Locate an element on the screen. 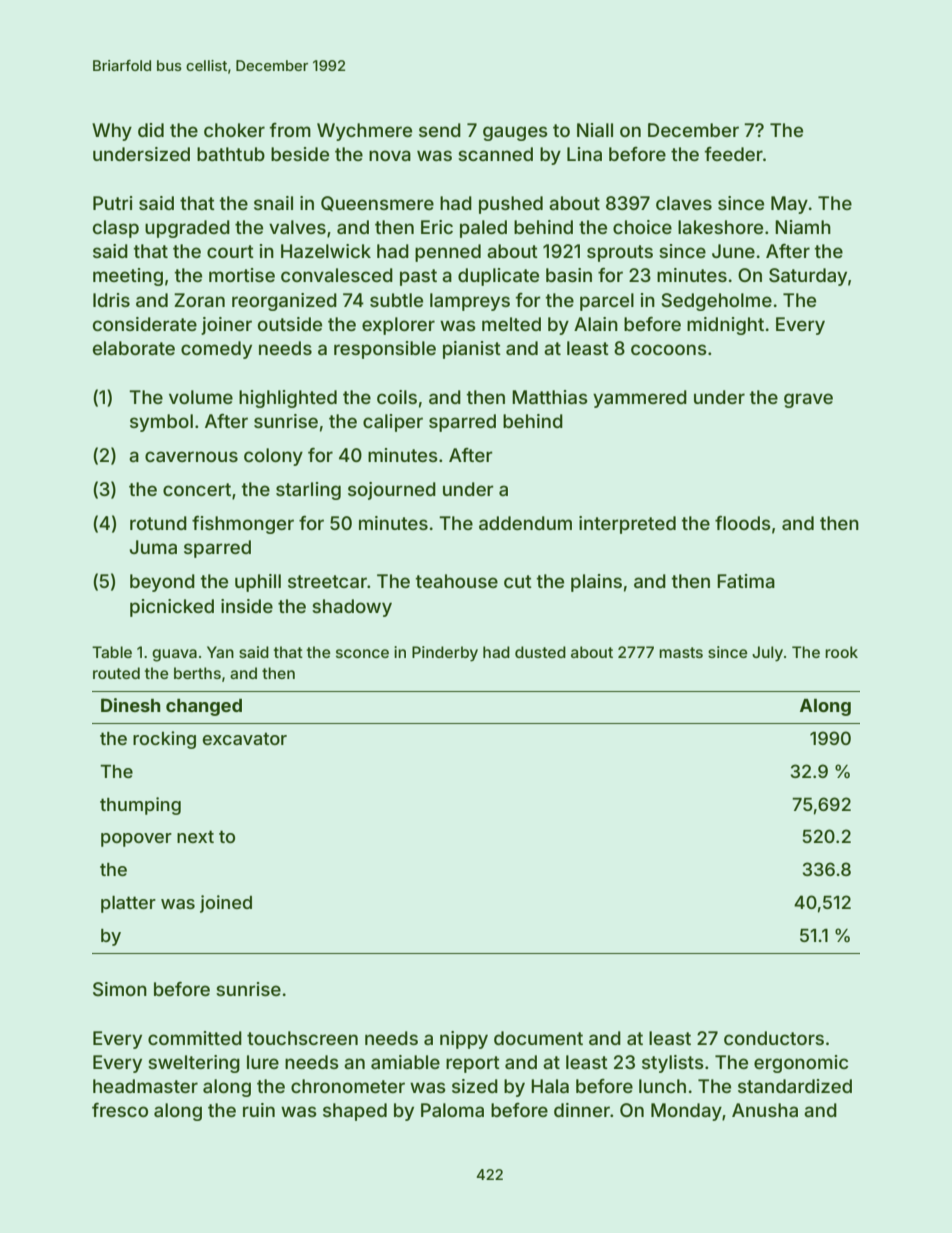 The height and width of the screenshot is (1233, 952). ergonomic is located at coordinates (801, 1064).
